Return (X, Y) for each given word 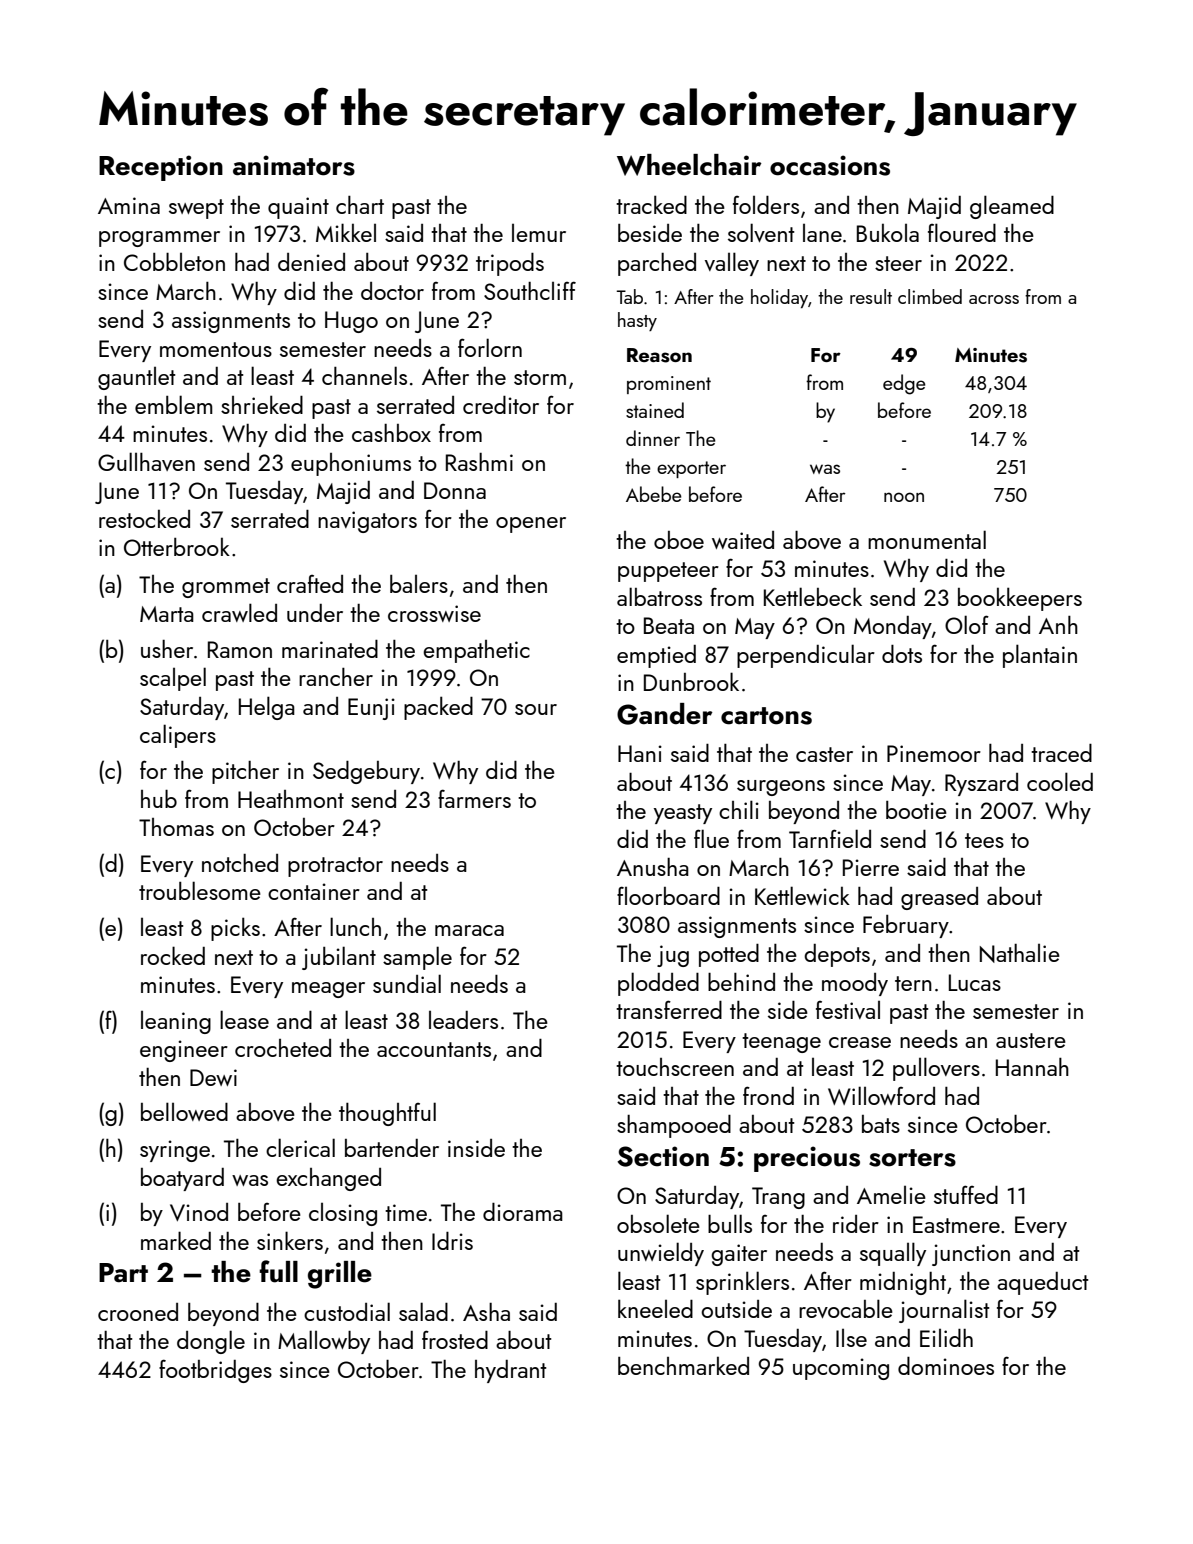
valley (732, 264)
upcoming (841, 1369)
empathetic (476, 651)
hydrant (510, 1371)
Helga (267, 708)
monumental (927, 539)
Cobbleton (174, 262)
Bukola (888, 232)
